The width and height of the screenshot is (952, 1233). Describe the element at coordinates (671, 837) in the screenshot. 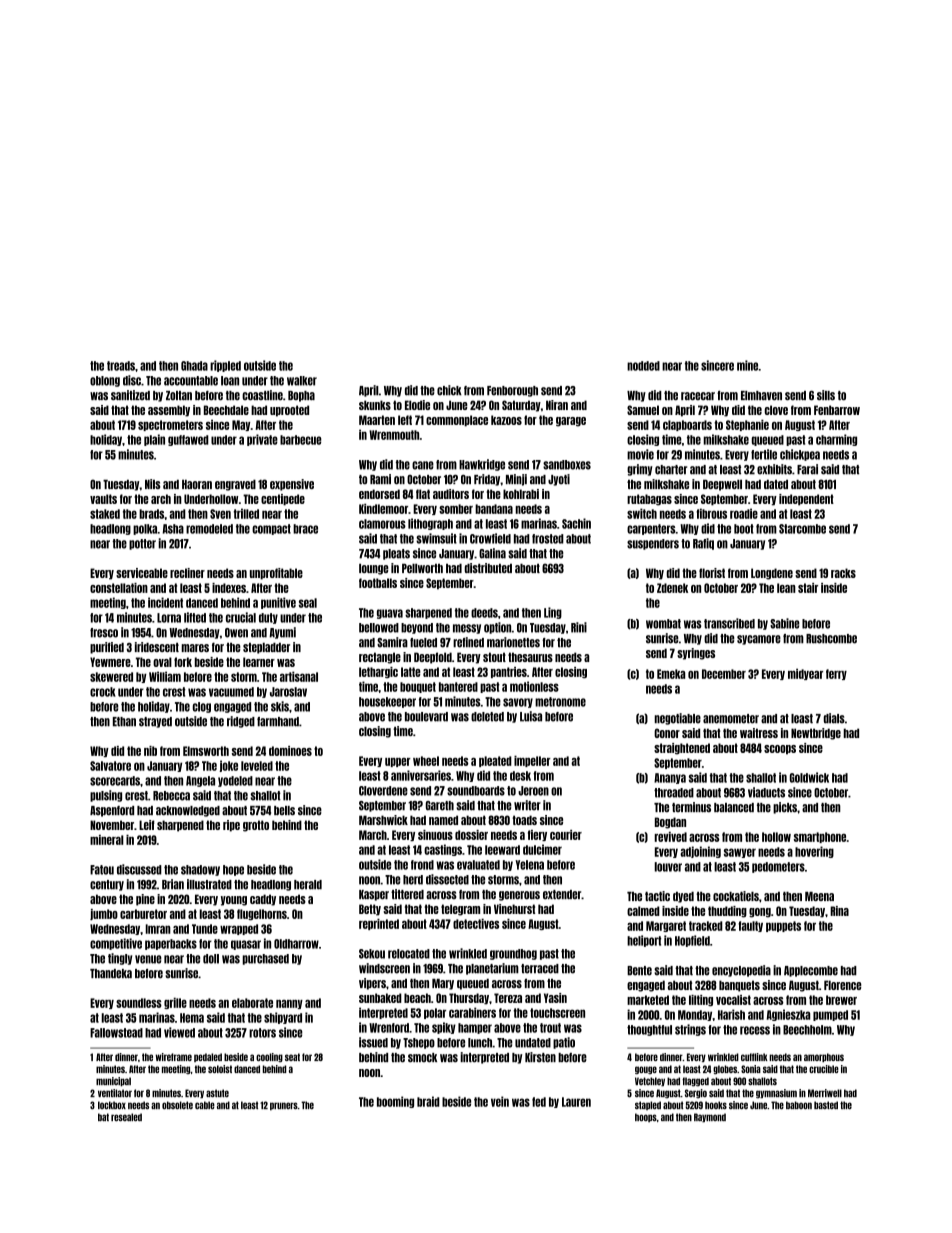

I see `revived` at that location.
